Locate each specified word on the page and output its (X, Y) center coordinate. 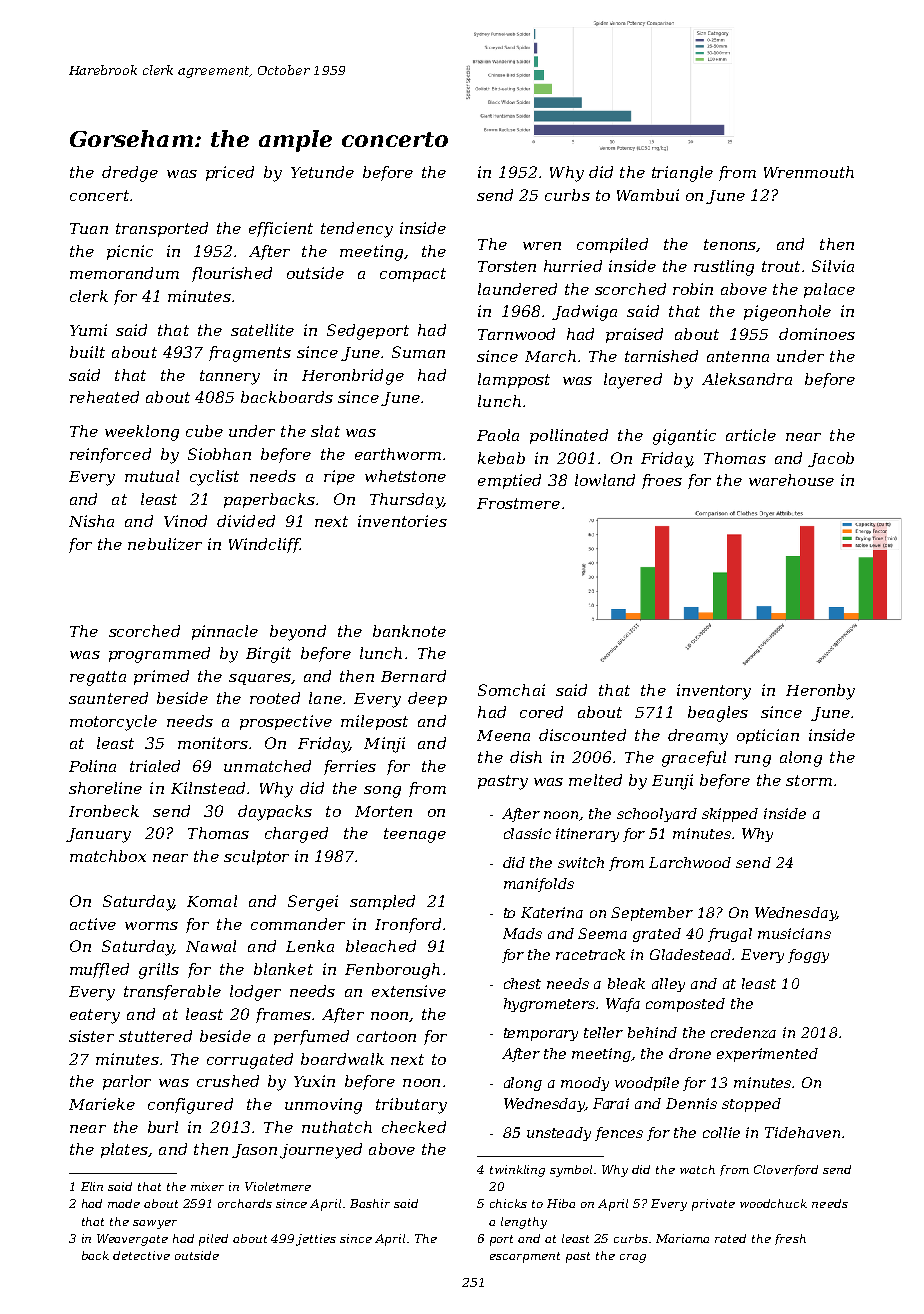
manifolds (539, 885)
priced (230, 173)
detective (141, 1255)
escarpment (525, 1257)
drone (690, 1053)
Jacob (831, 459)
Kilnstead (208, 788)
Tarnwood (516, 334)
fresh (790, 1239)
